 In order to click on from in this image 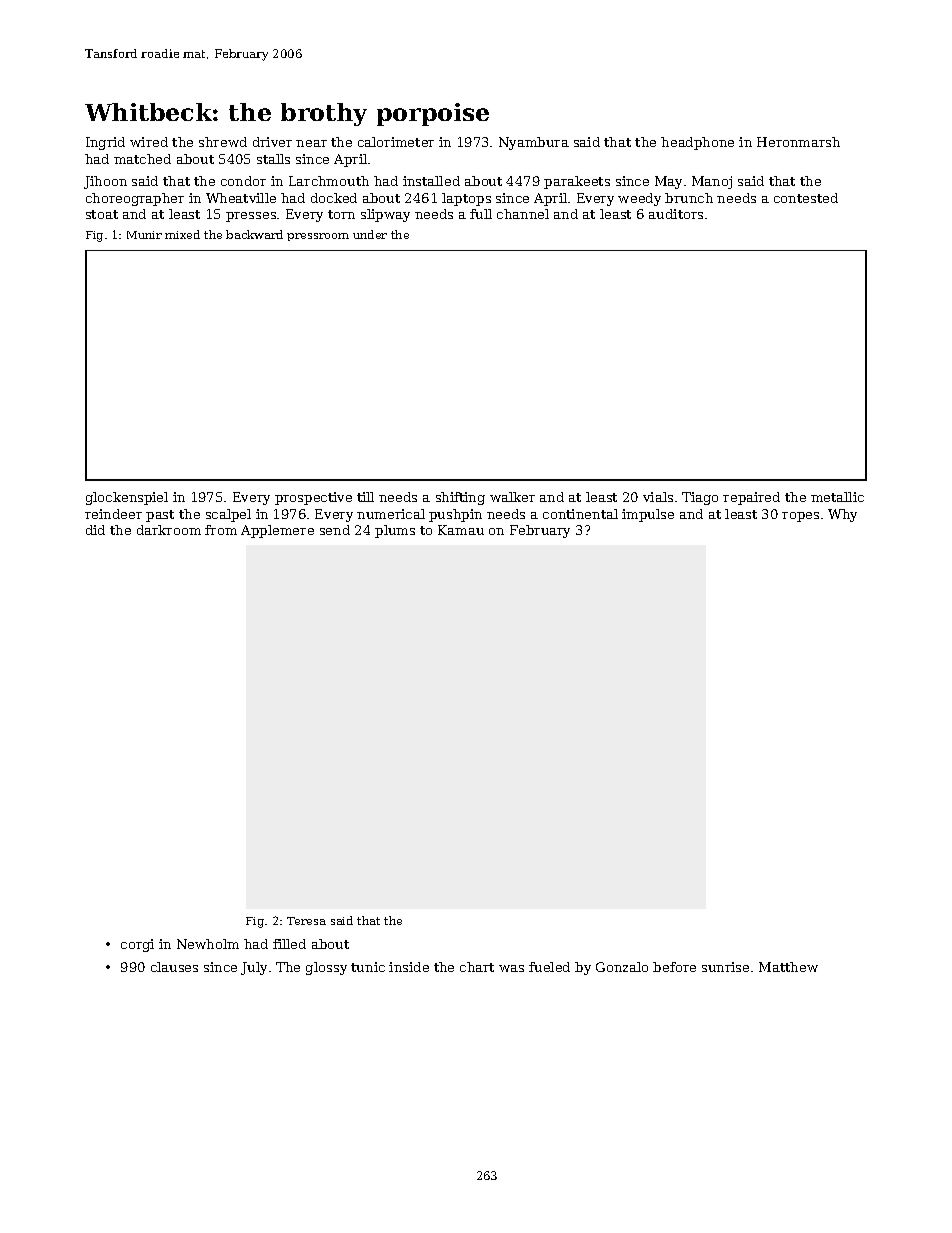, I will do `click(221, 530)`.
